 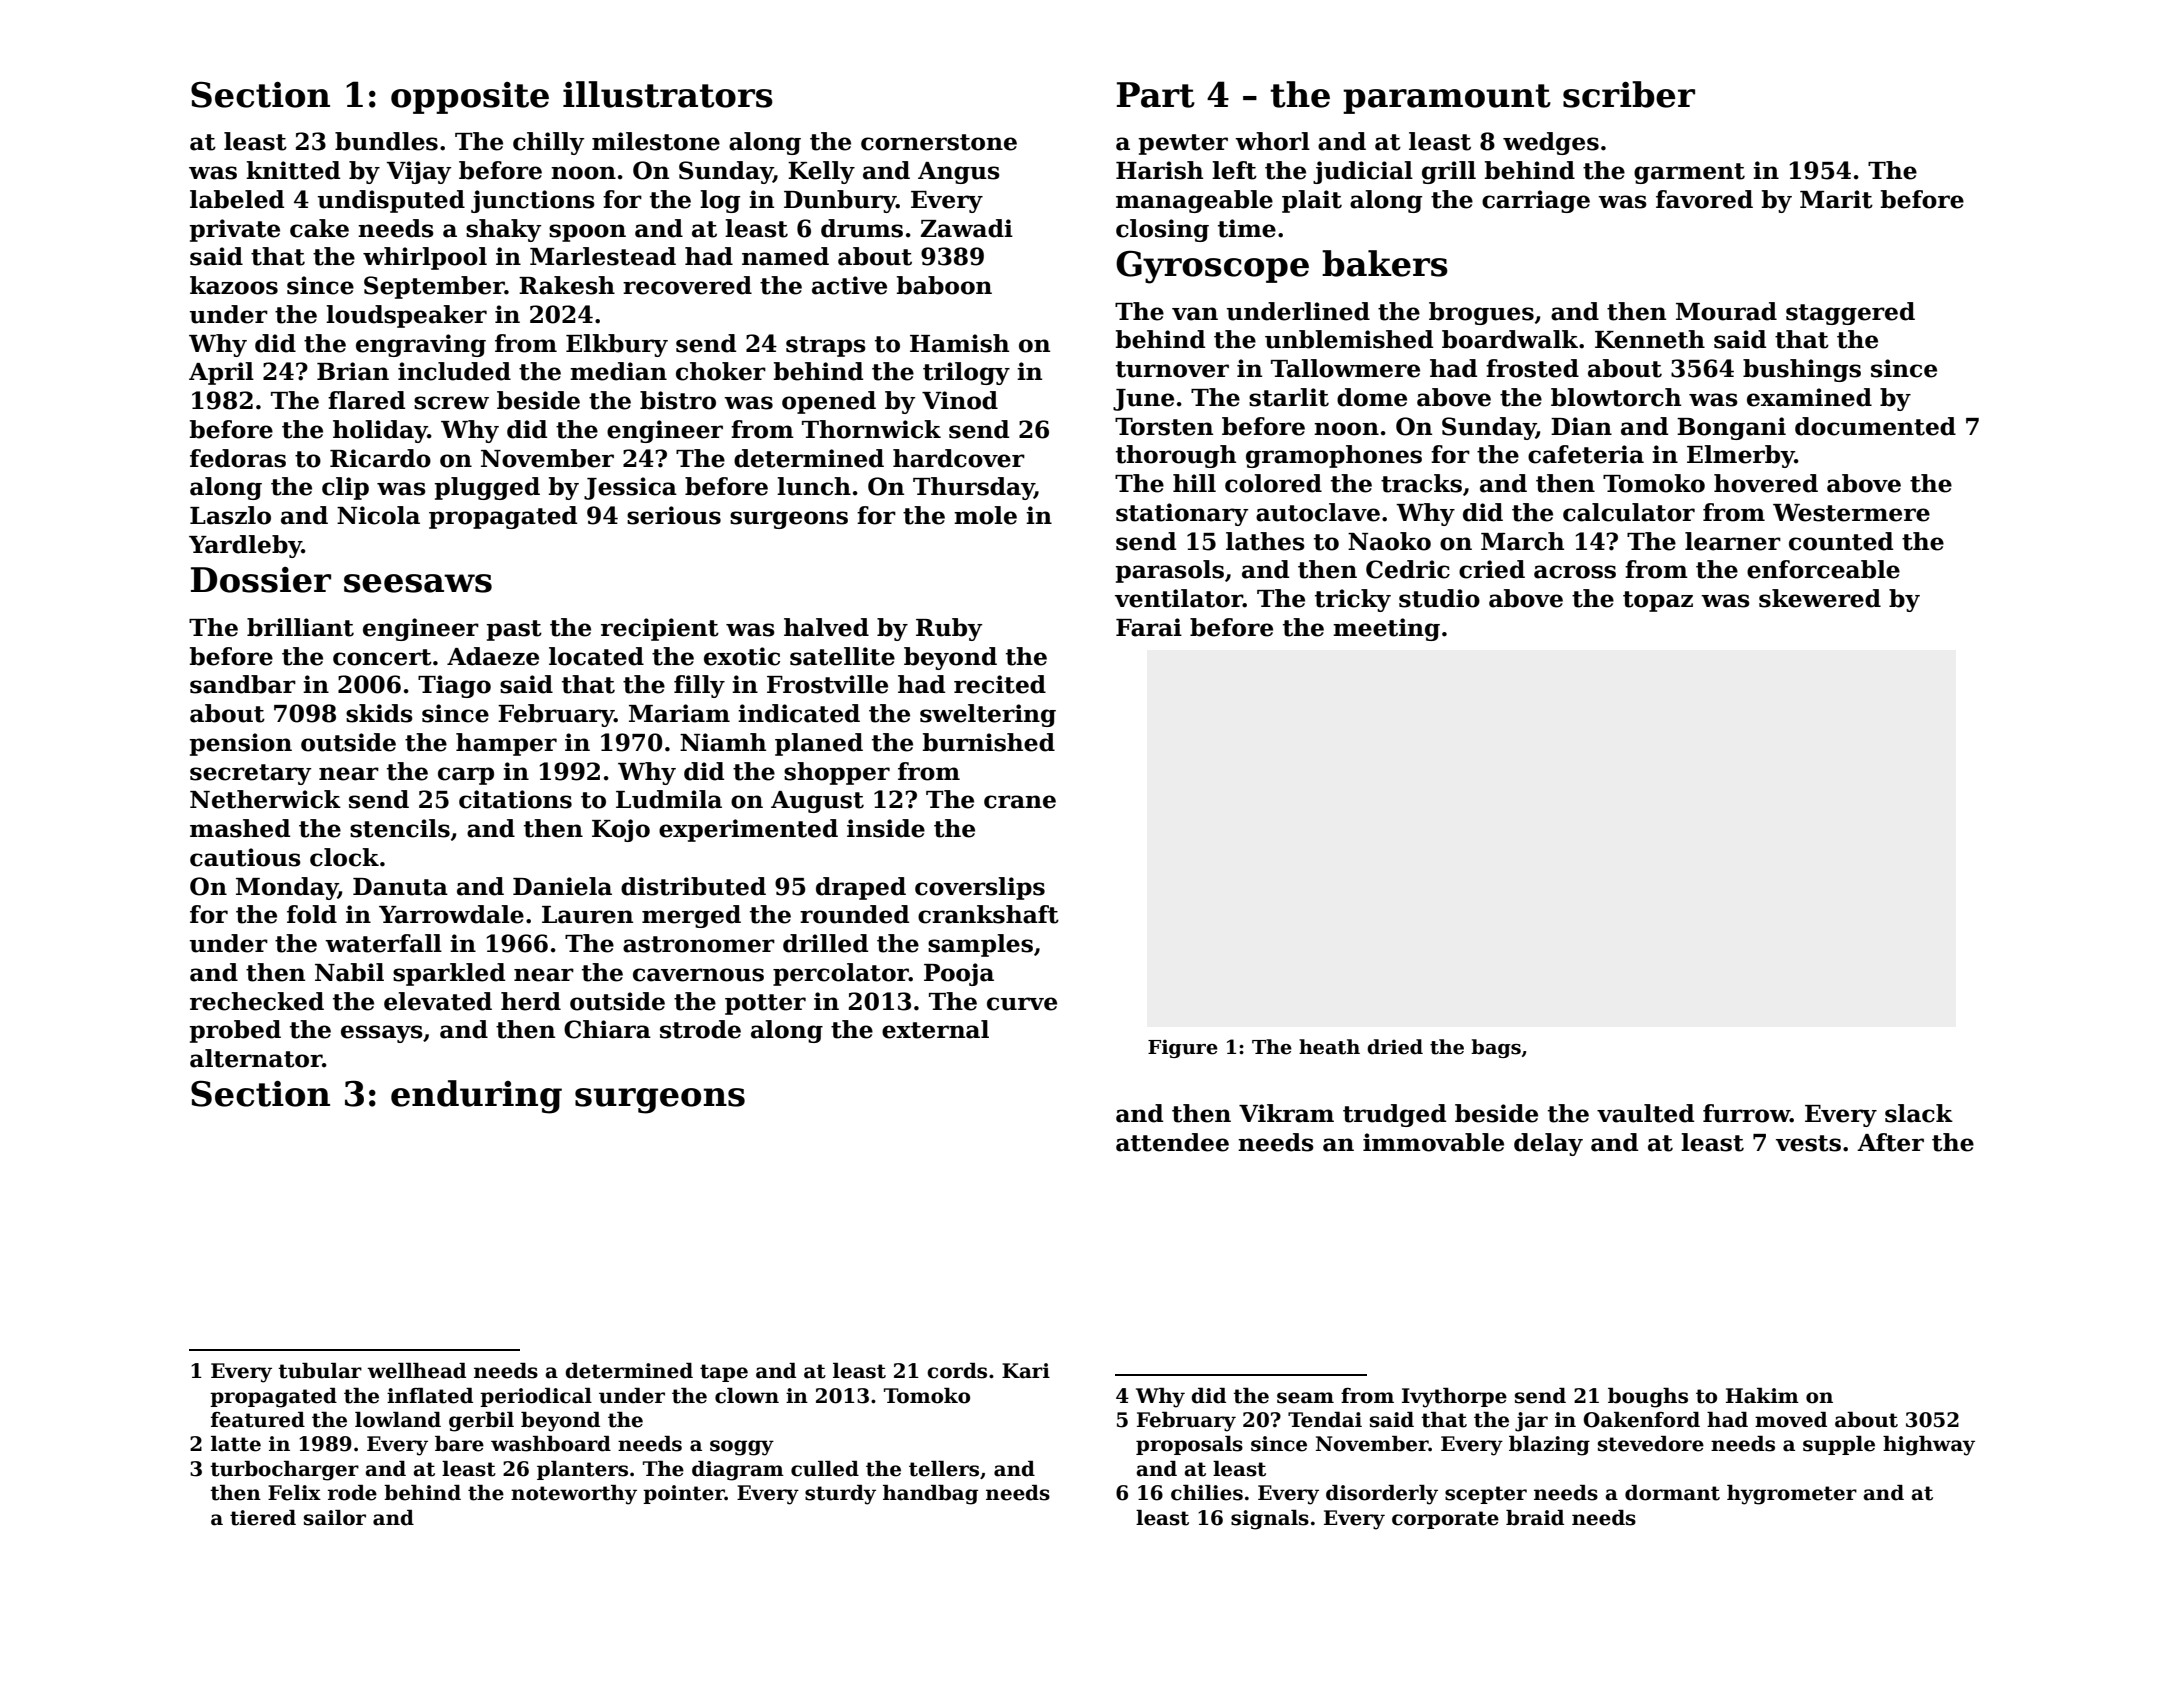 I want to click on garment, so click(x=1689, y=173).
